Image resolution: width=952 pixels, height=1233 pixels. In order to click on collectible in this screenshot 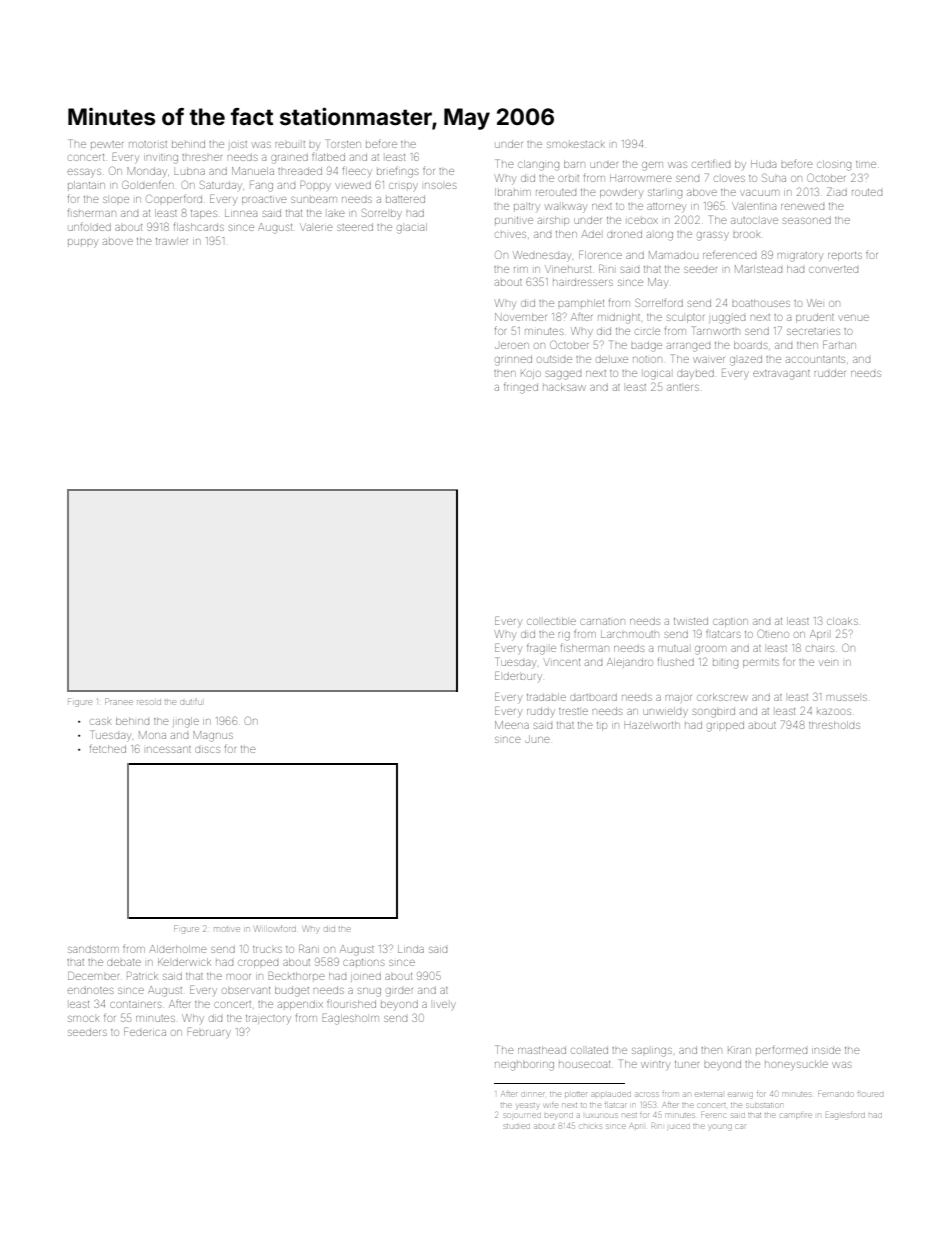, I will do `click(551, 621)`.
